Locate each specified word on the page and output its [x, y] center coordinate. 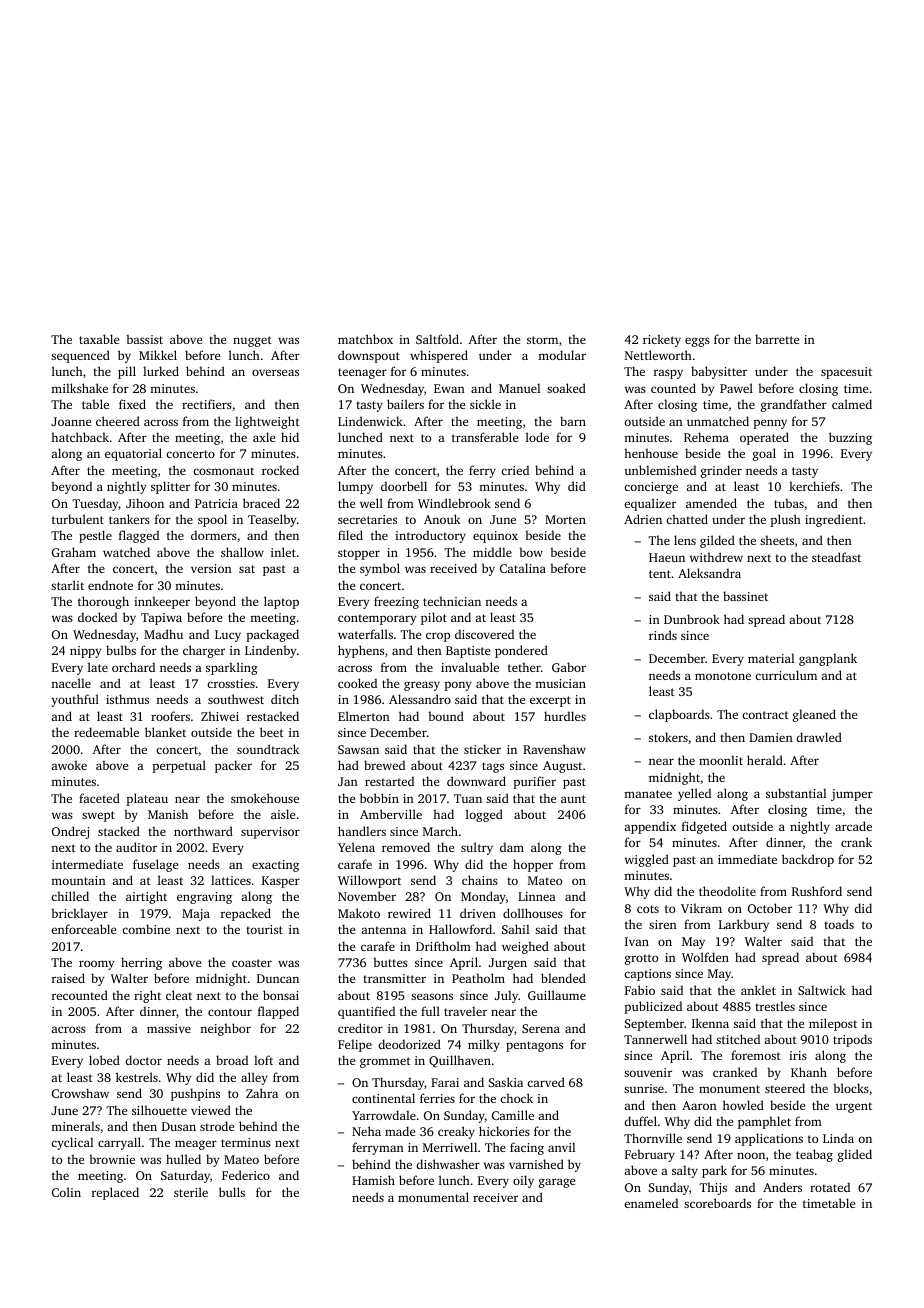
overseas [275, 372]
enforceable [83, 929]
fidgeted [704, 827]
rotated [830, 1187]
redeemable [106, 732]
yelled [694, 794]
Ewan [449, 388]
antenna [383, 930]
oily [523, 1181]
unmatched [718, 421]
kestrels [137, 1077]
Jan [348, 781]
